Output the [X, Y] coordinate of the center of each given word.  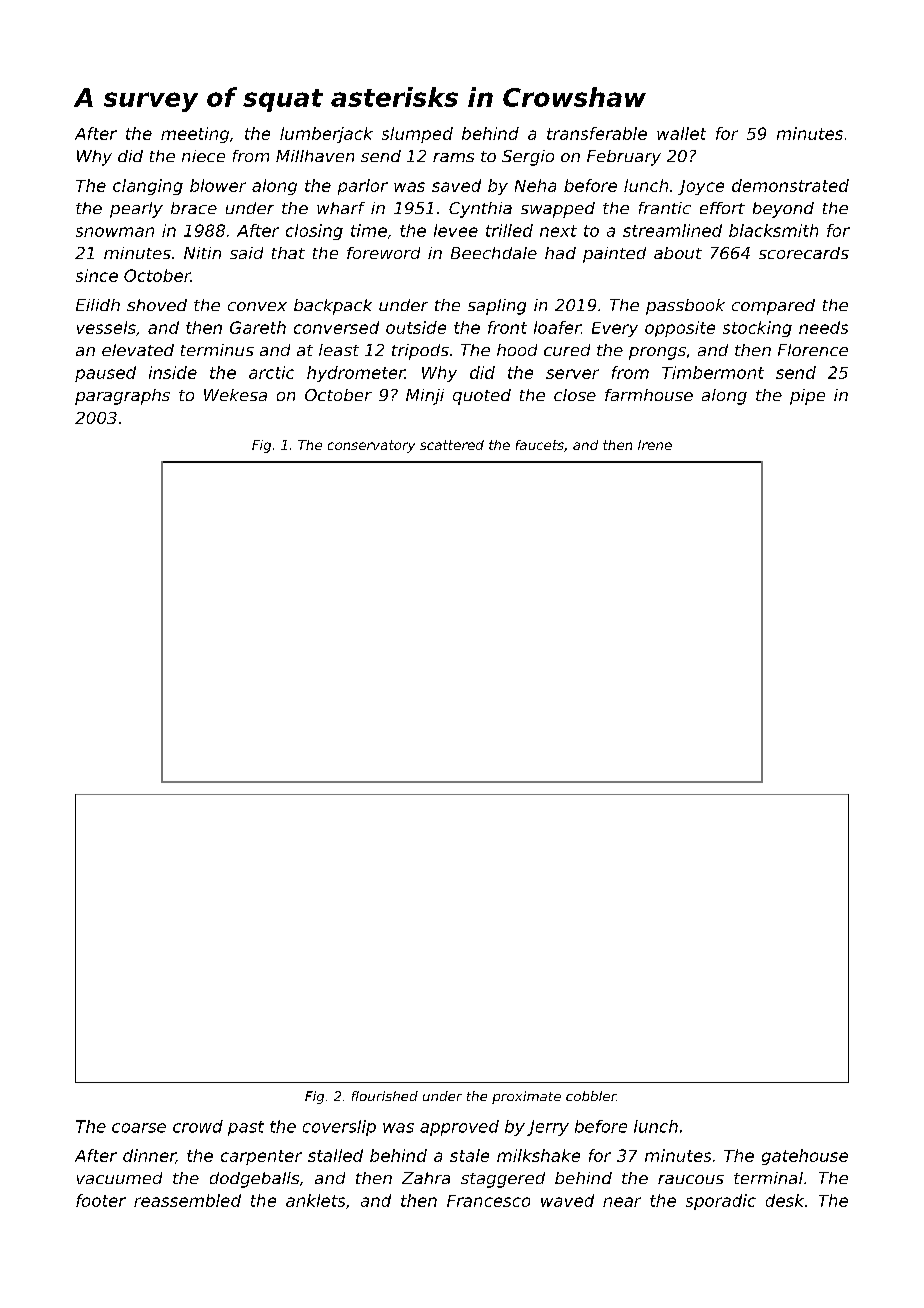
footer [101, 1200]
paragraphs [122, 397]
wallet [681, 133]
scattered [452, 445]
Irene [655, 445]
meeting [195, 135]
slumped [417, 135]
